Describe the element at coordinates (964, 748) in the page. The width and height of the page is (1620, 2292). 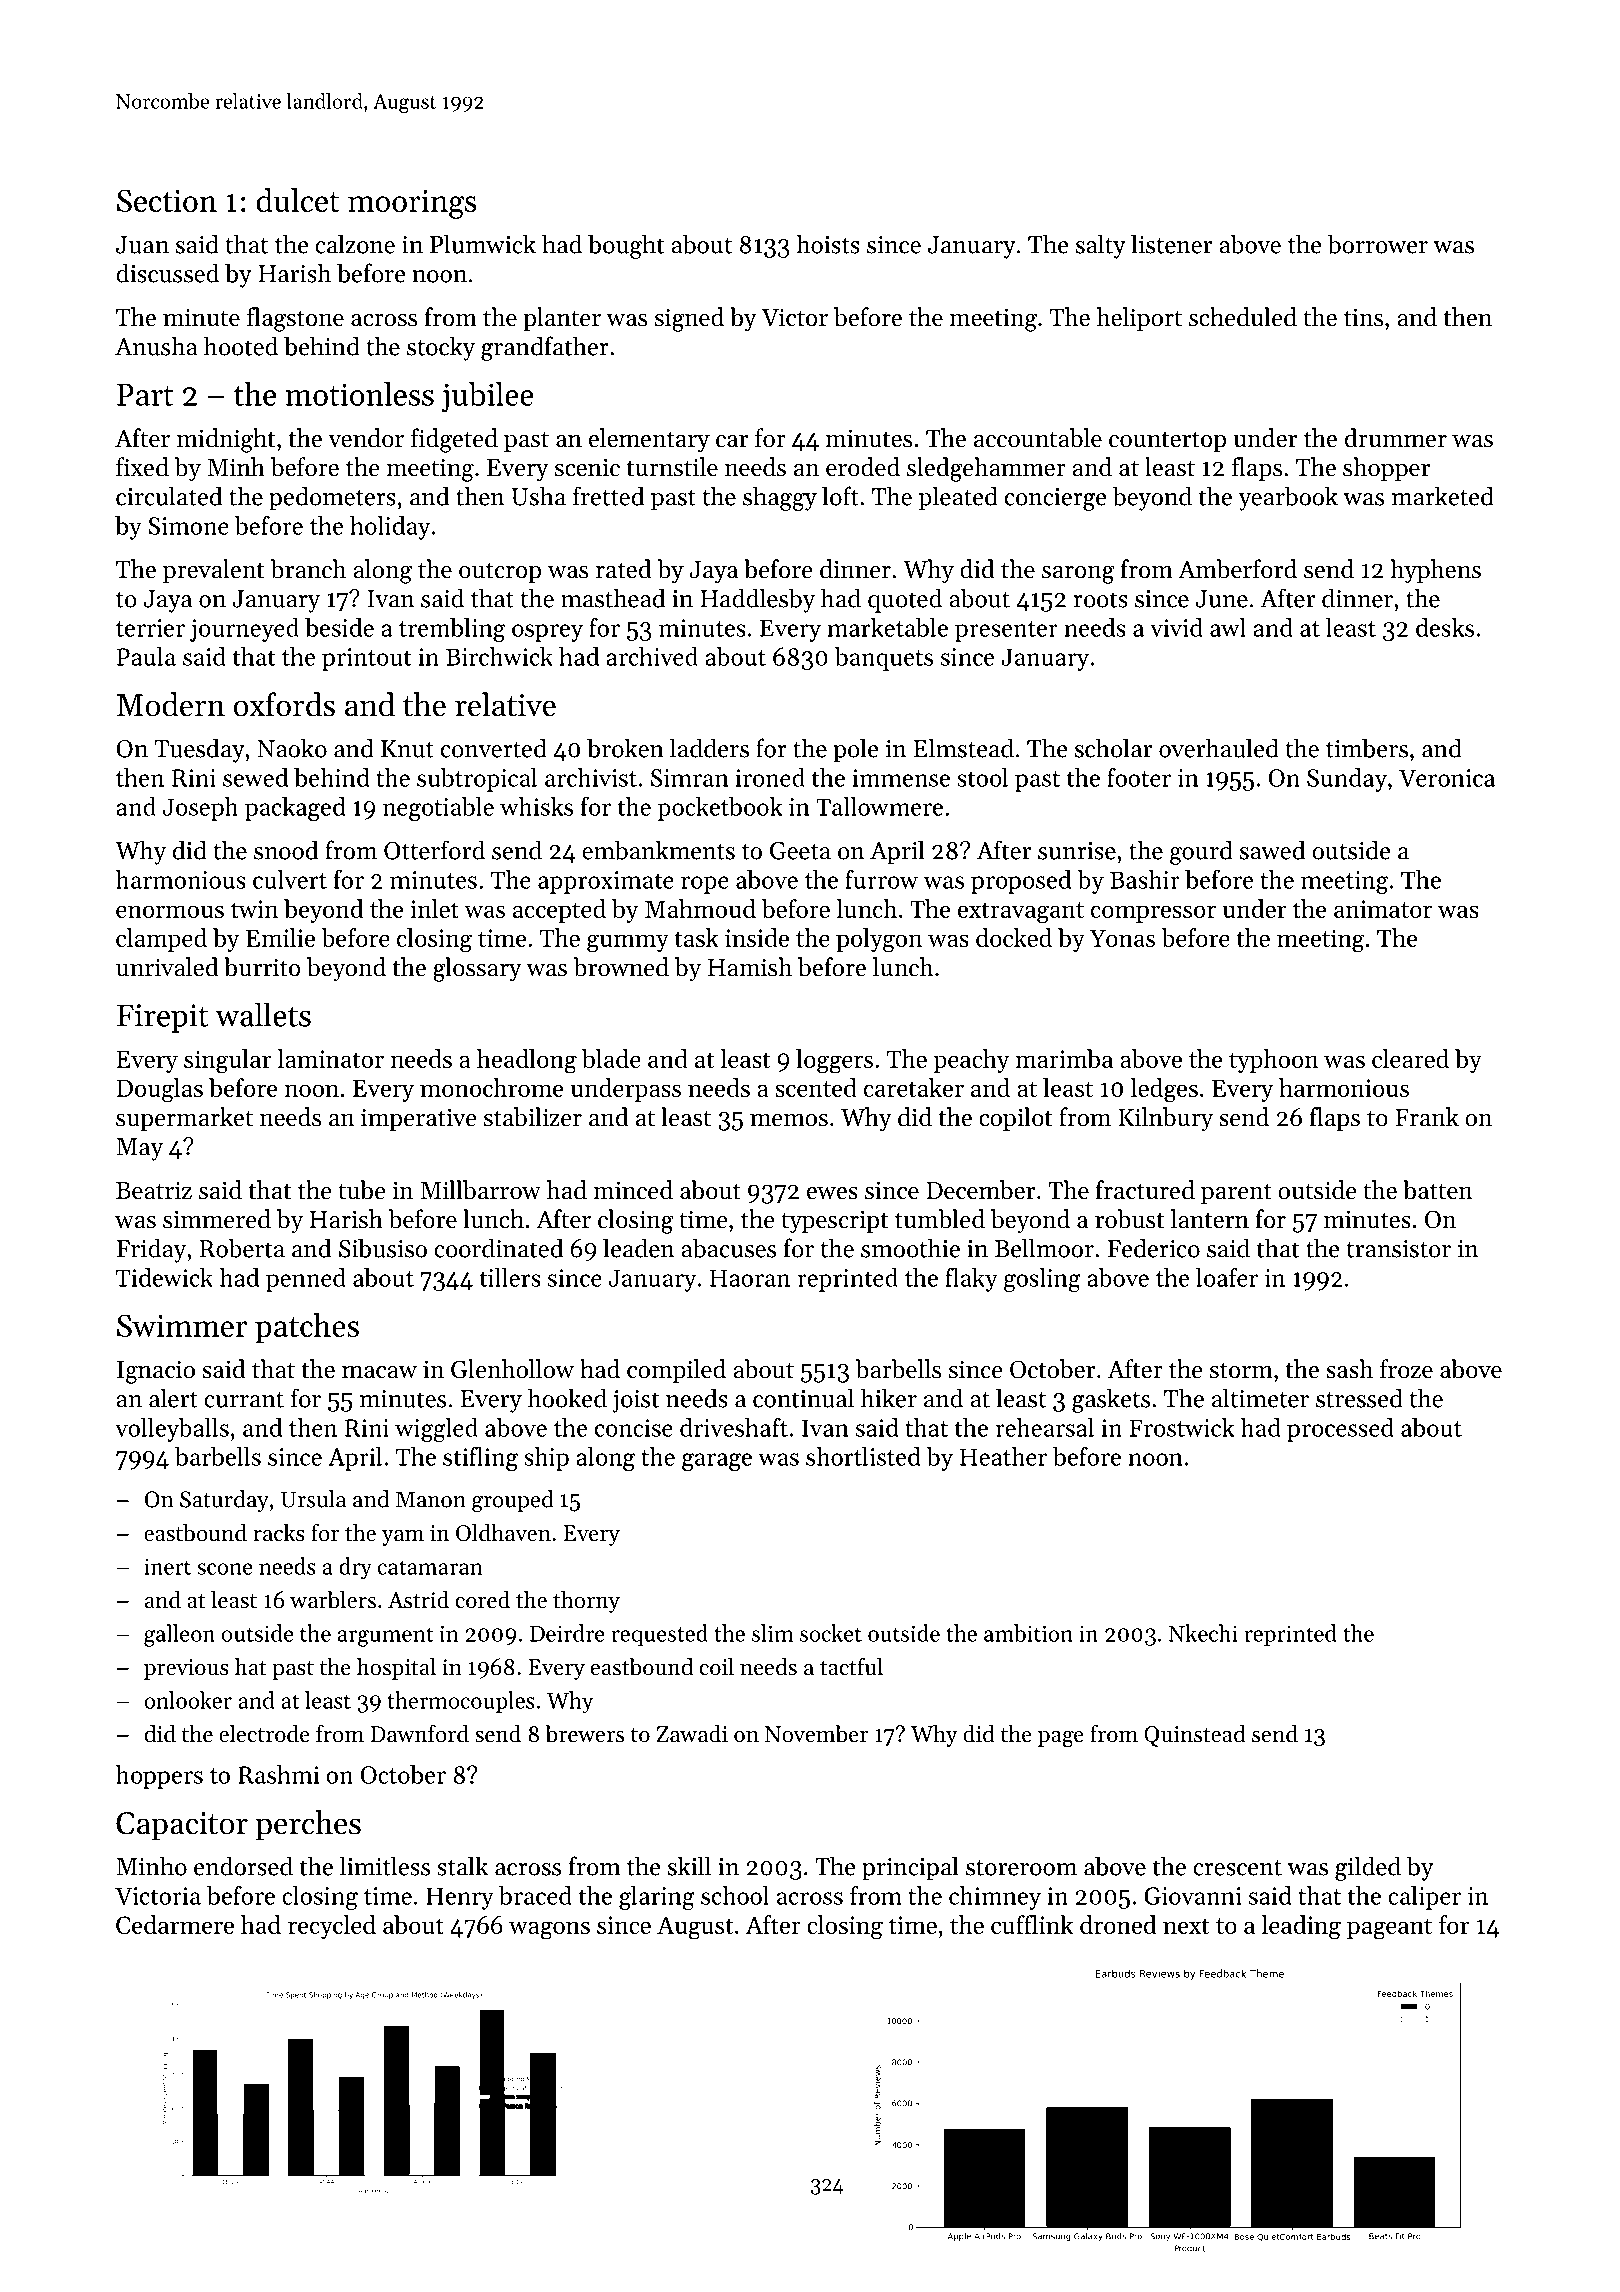
I see `Elmstead` at that location.
